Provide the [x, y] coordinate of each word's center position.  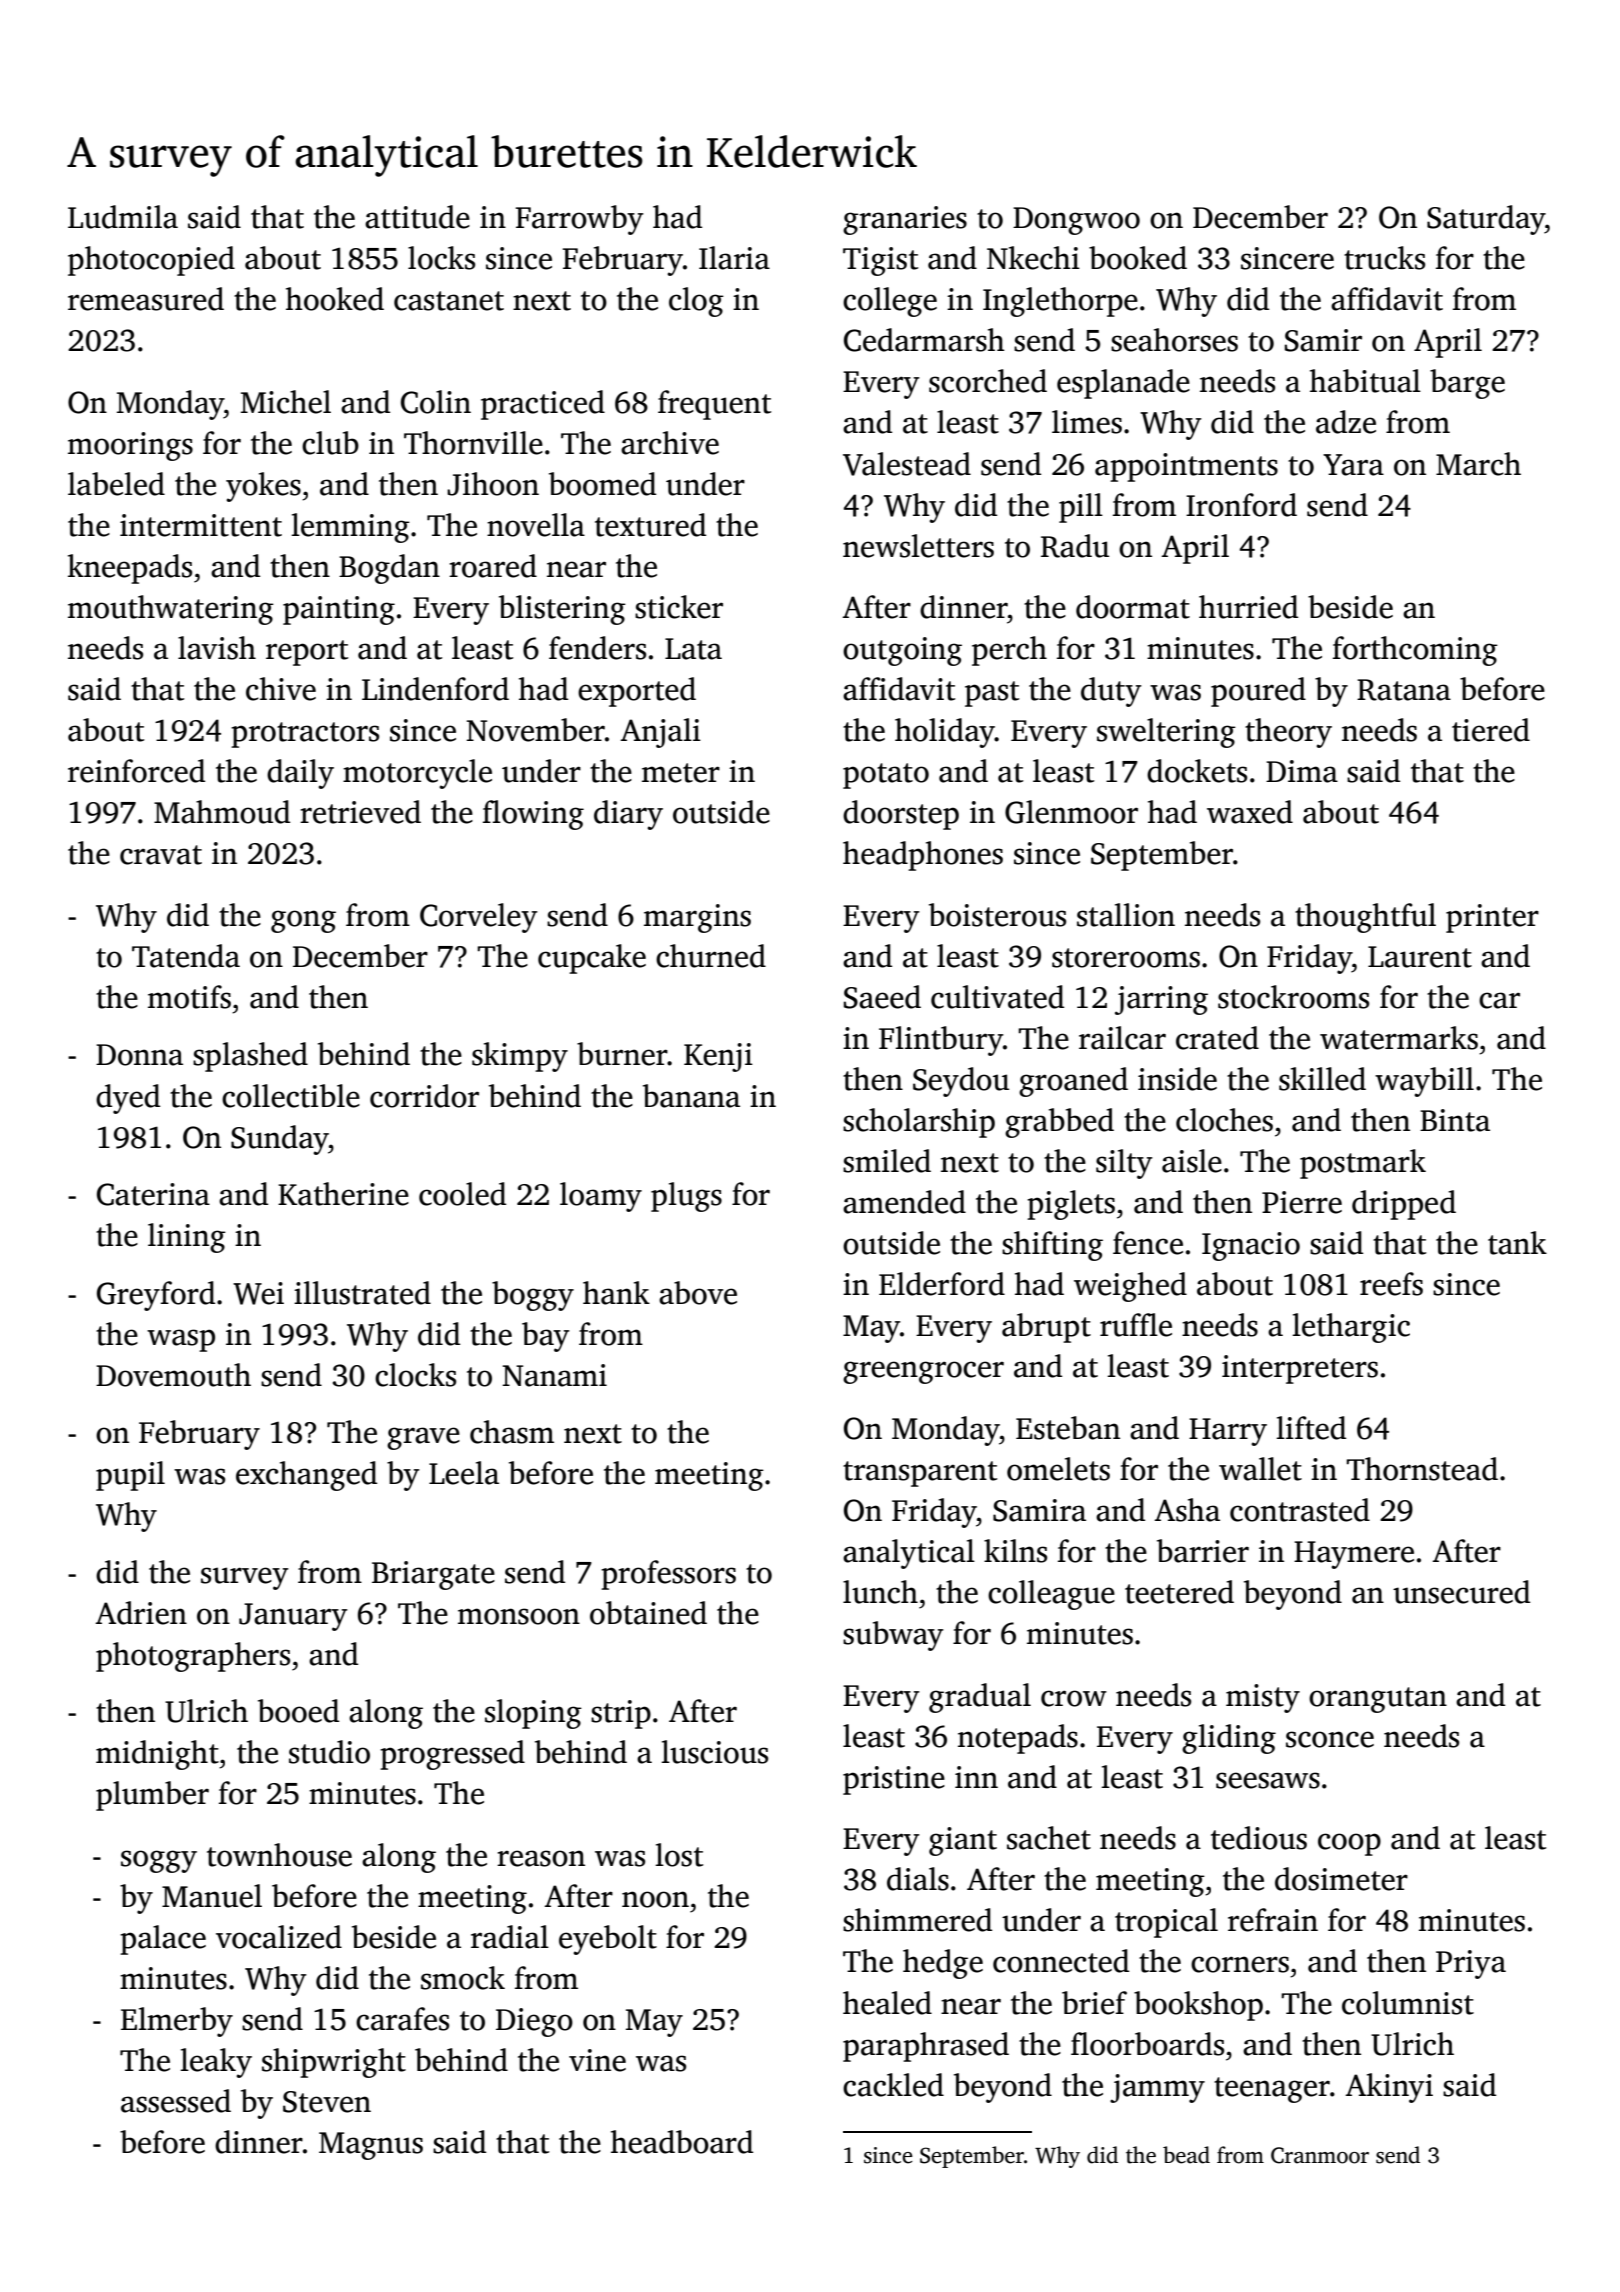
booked [1138, 258]
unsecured [1461, 1592]
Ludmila [123, 217]
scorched [988, 381]
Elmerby [177, 2022]
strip [621, 1714]
